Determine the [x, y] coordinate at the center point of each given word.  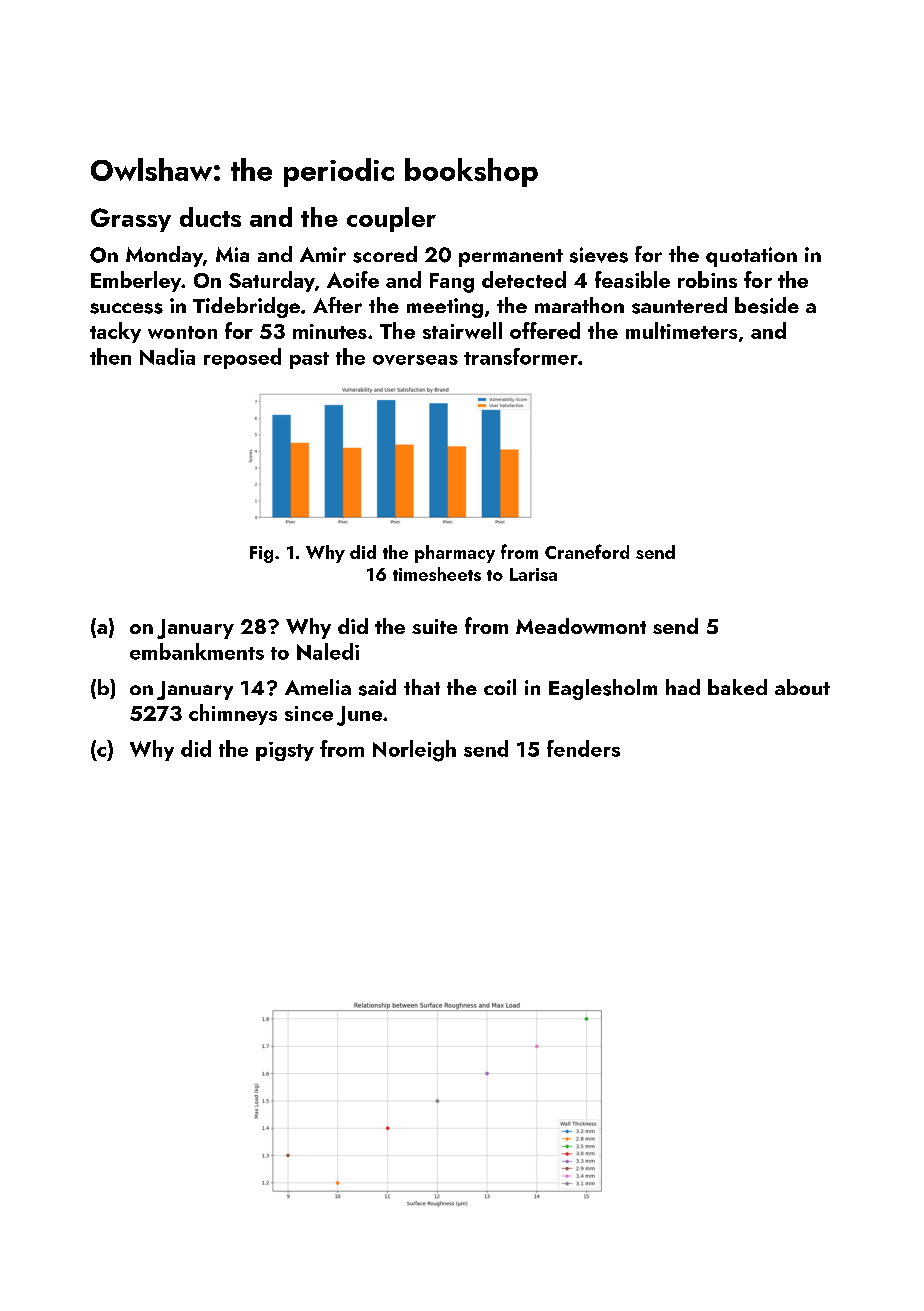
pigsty [285, 751]
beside [767, 305]
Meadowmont [581, 626]
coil [500, 687]
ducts [210, 217]
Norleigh [414, 751]
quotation [751, 257]
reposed [242, 358]
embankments [197, 651]
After [337, 305]
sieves [599, 255]
